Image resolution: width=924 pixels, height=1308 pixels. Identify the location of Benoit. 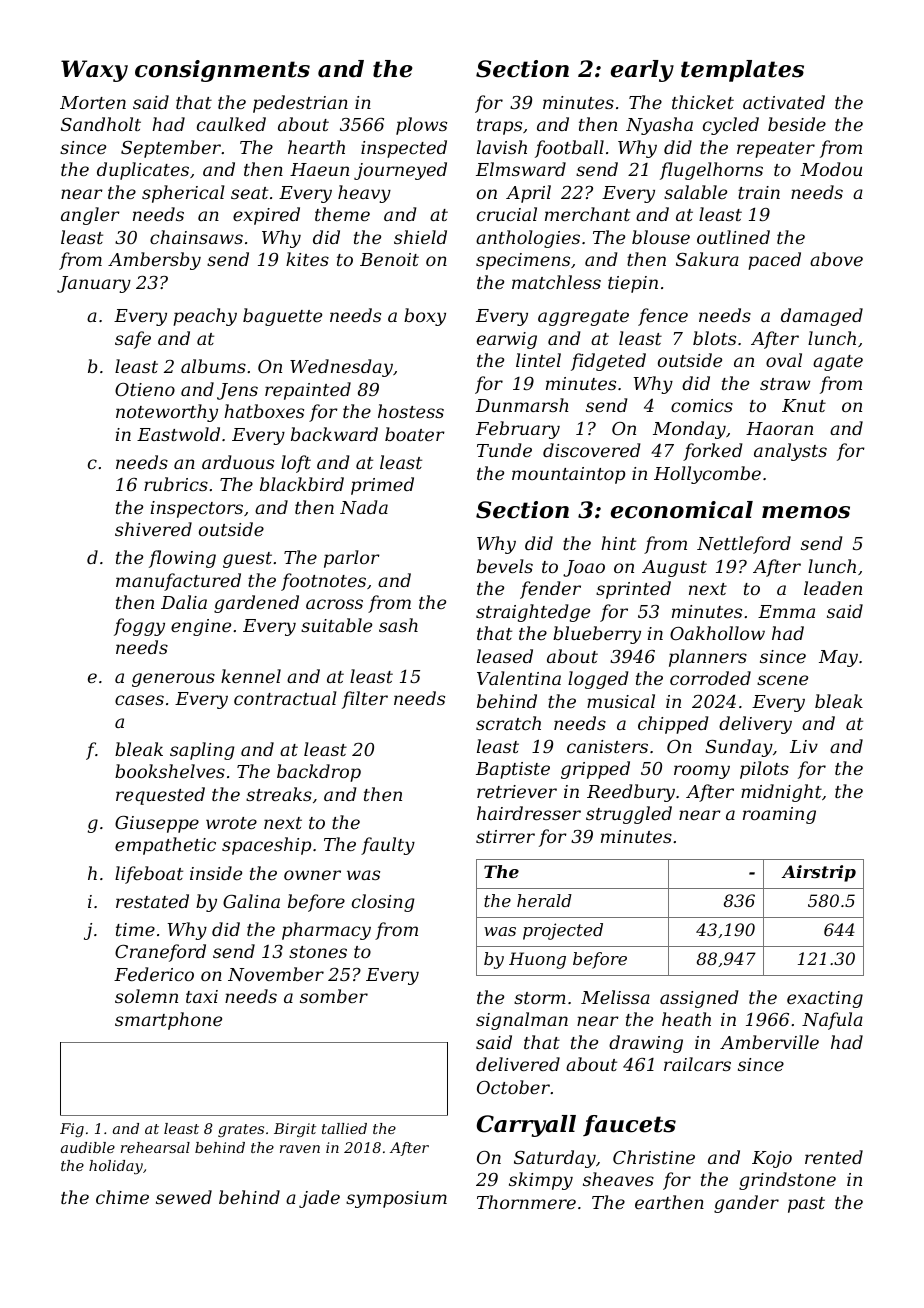
(389, 259).
